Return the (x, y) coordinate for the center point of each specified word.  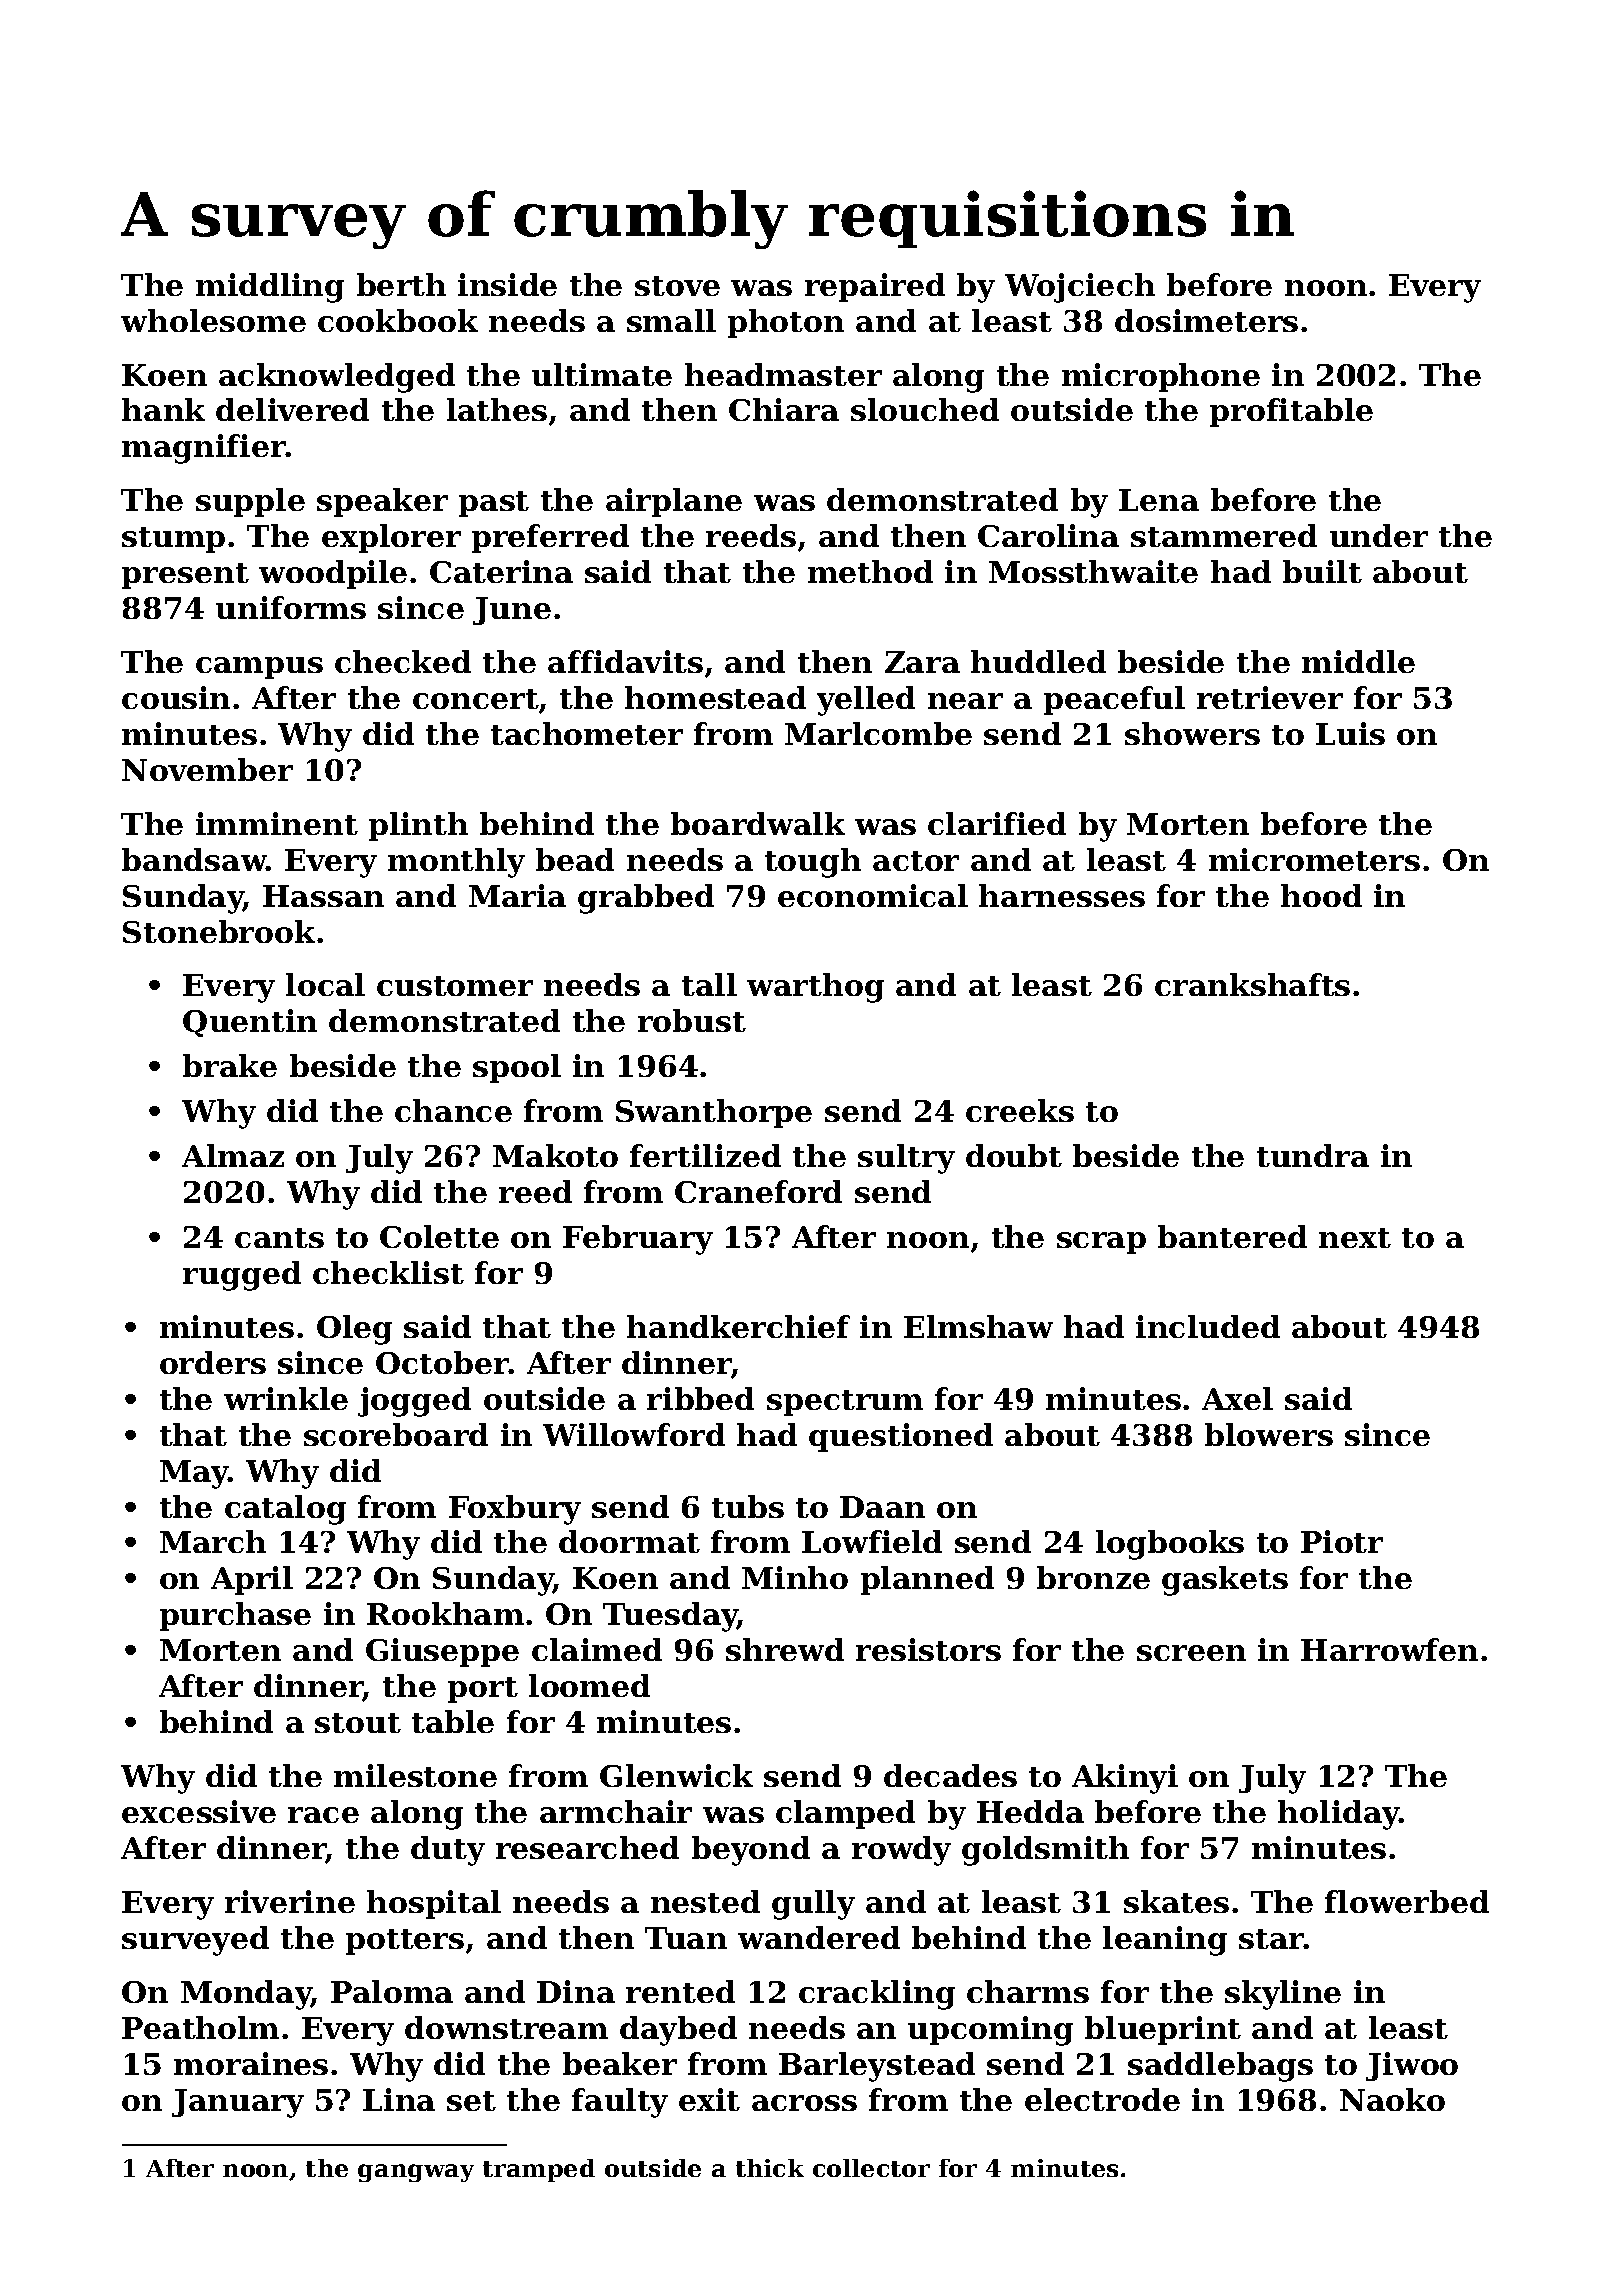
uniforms (291, 607)
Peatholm (200, 2027)
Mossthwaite (1093, 571)
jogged (414, 1402)
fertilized (705, 1155)
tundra (1313, 1155)
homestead (715, 697)
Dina (576, 1991)
